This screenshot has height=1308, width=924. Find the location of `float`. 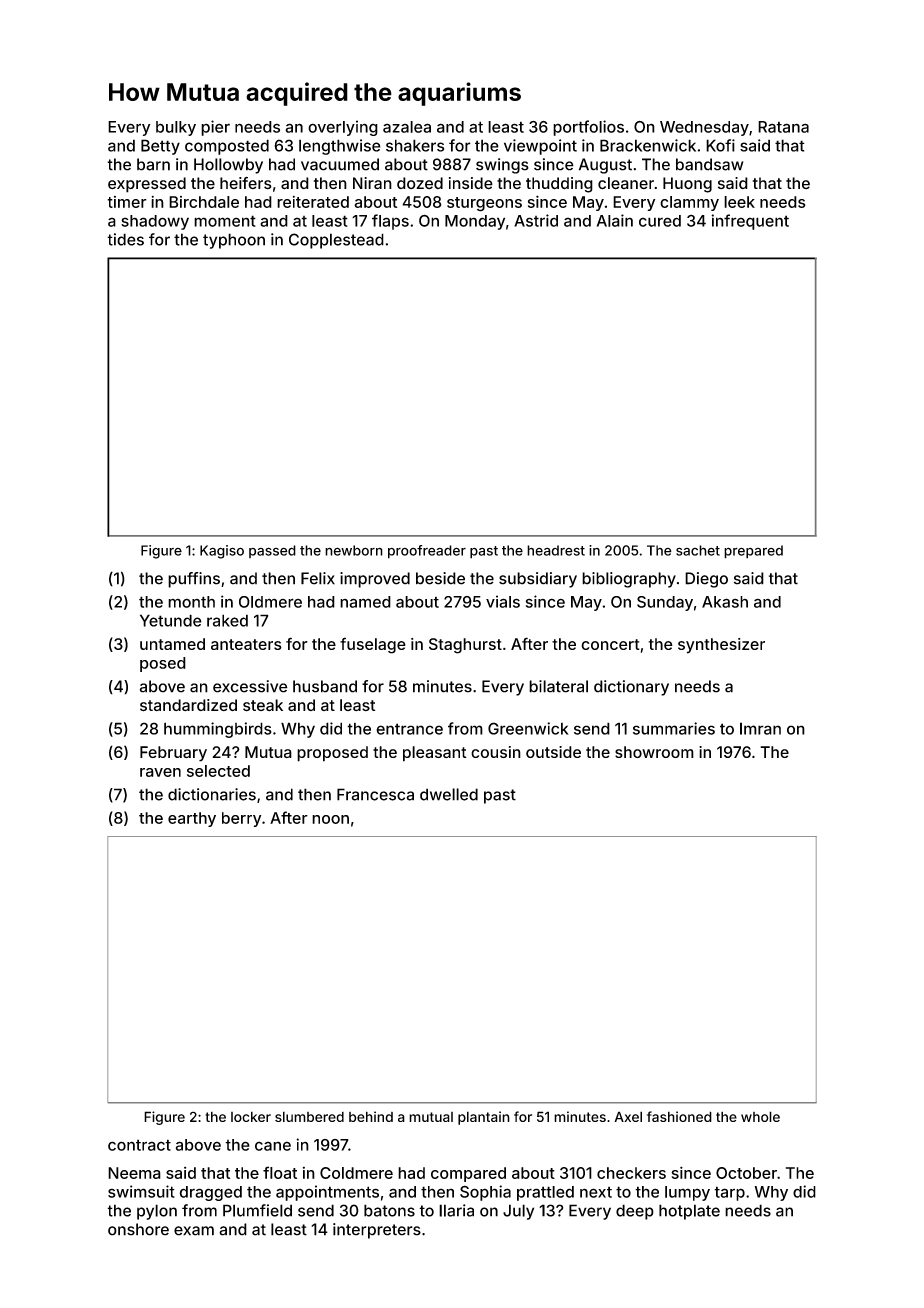

float is located at coordinates (280, 1172).
